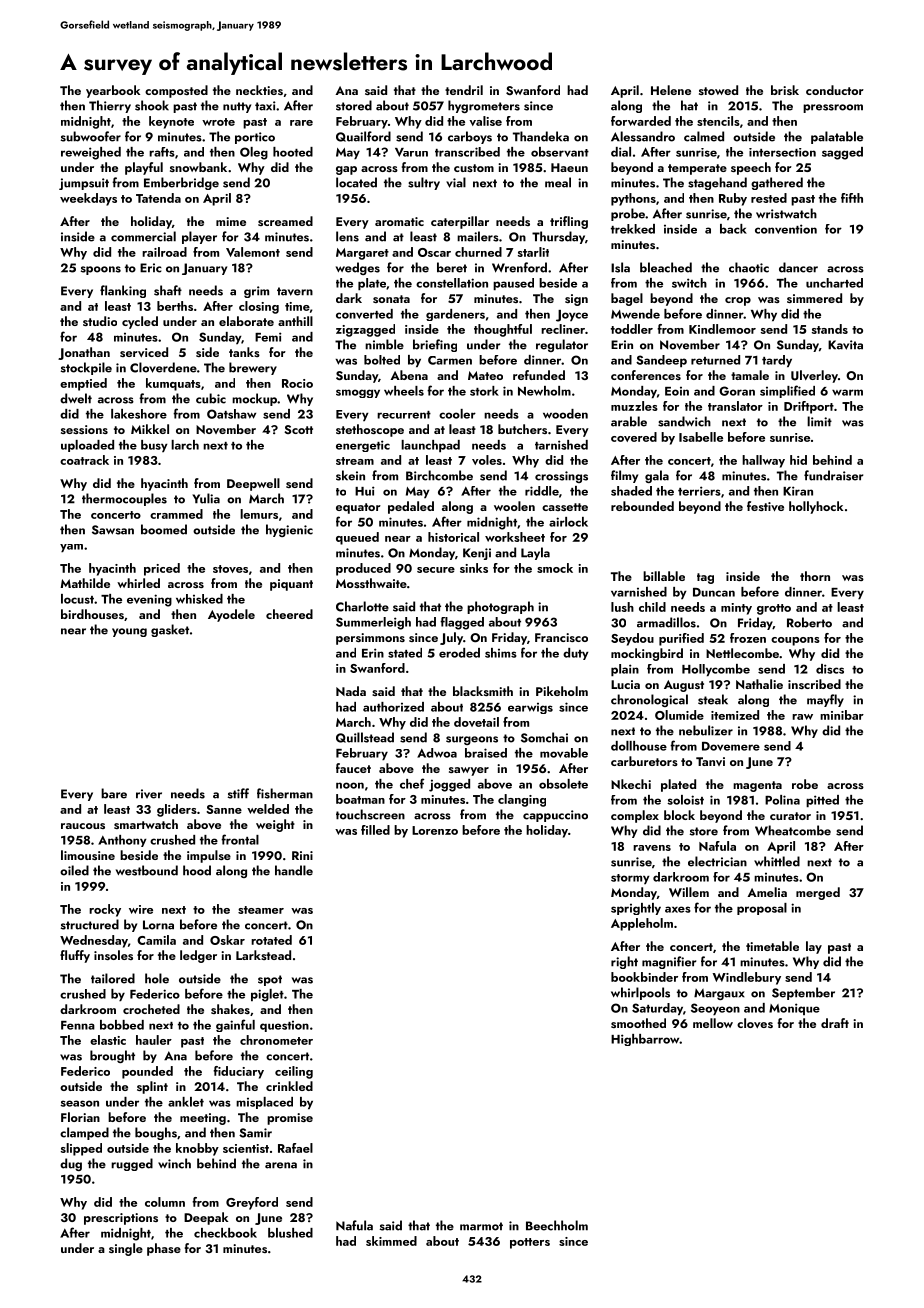 The width and height of the page is (924, 1308). What do you see at coordinates (91, 153) in the page?
I see `reweighed` at bounding box center [91, 153].
